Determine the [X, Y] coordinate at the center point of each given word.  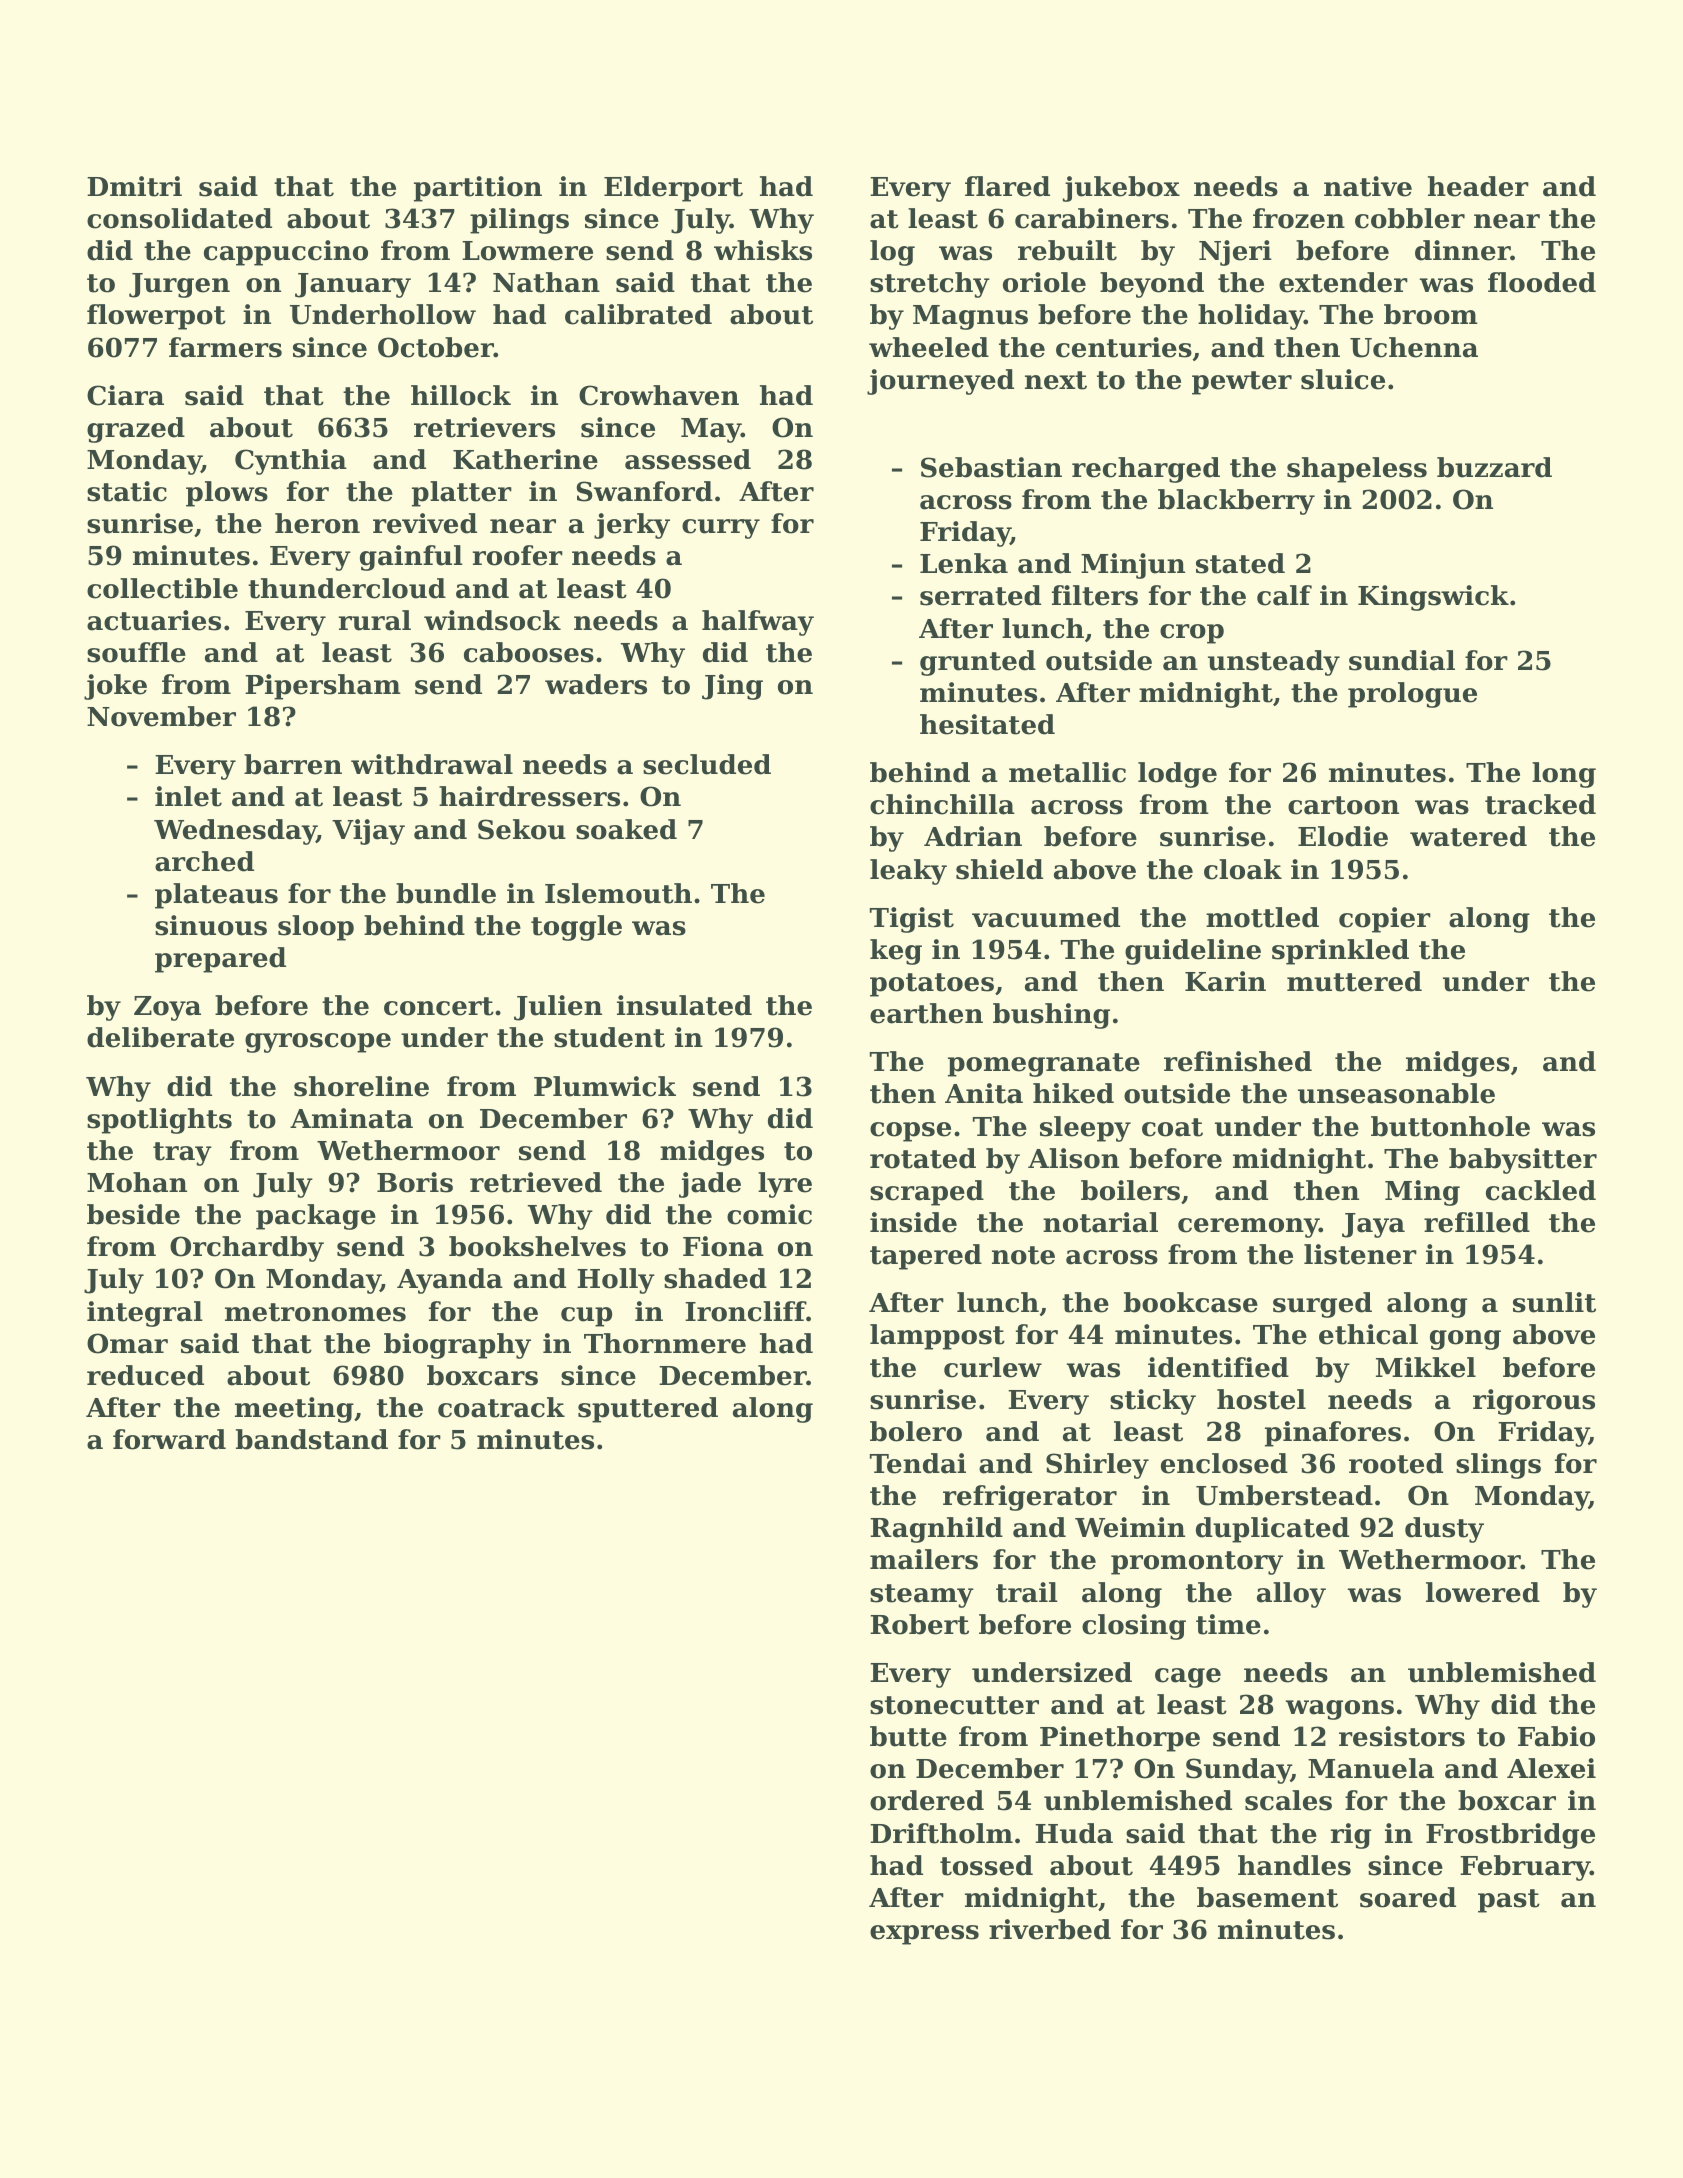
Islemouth [618, 893]
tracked [1540, 804]
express [924, 1935]
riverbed [1050, 1929]
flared [1007, 186]
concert [439, 1006]
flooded [1542, 282]
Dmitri [134, 186]
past [1509, 1901]
